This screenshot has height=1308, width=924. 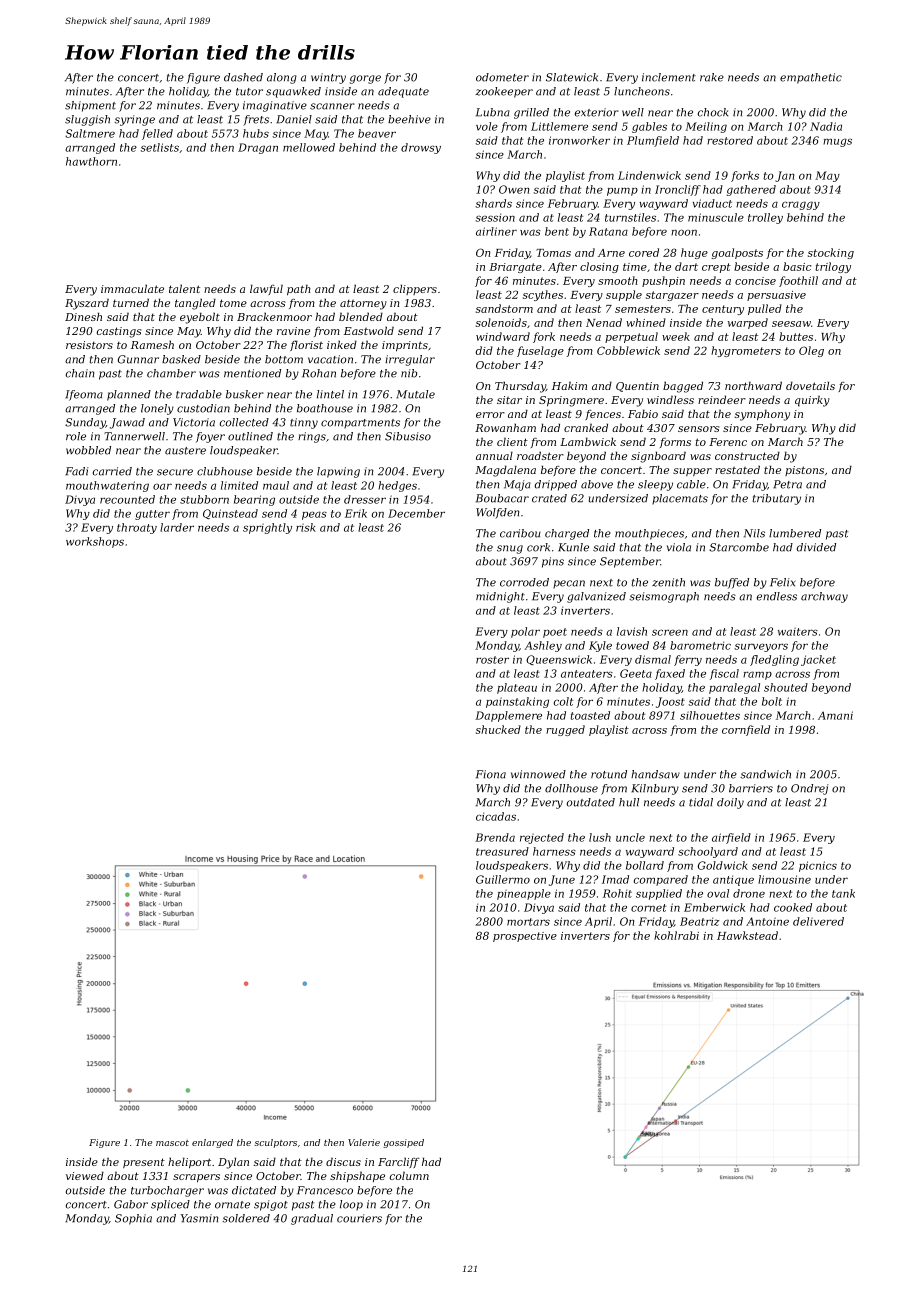 I want to click on recounted, so click(x=127, y=499).
